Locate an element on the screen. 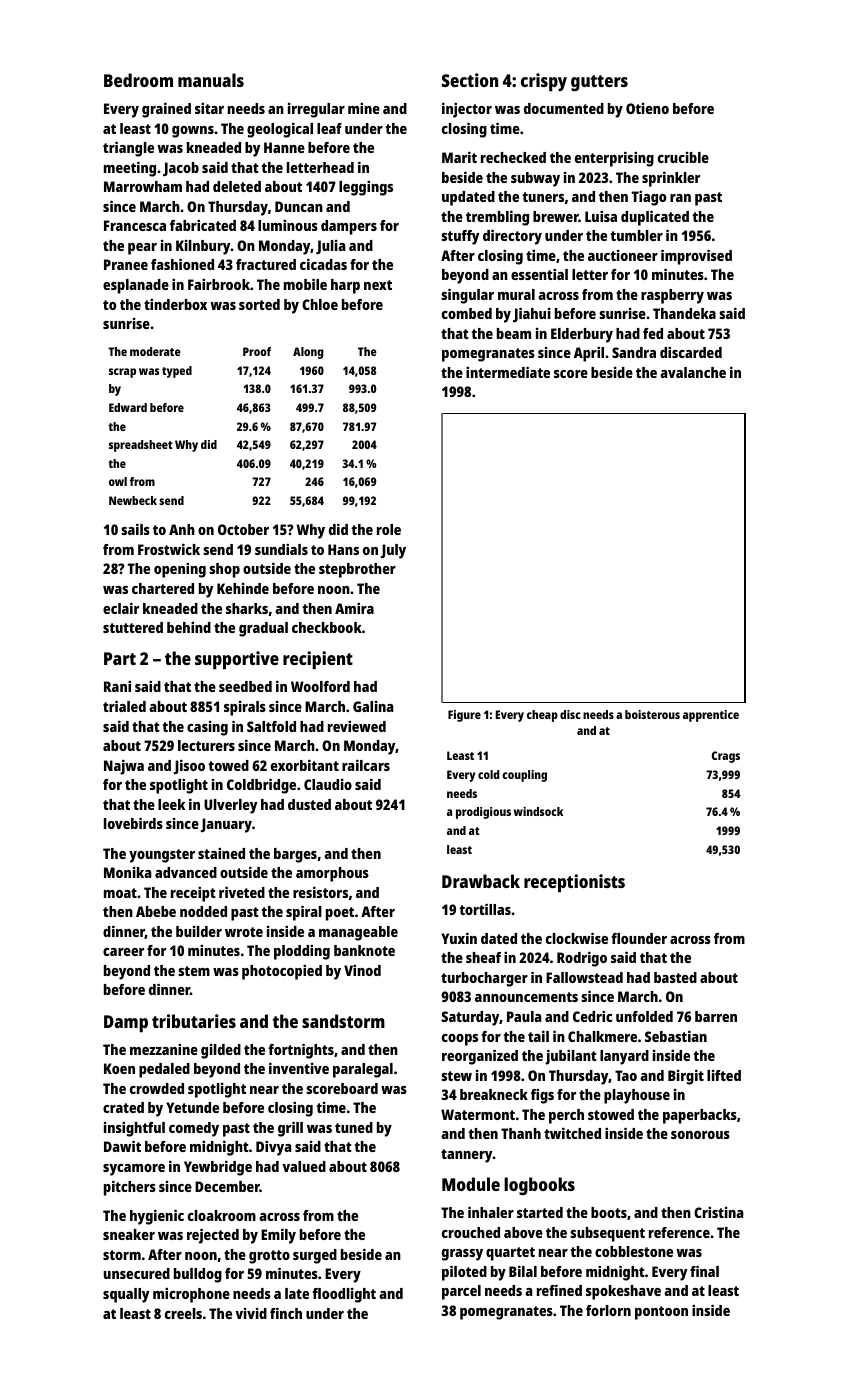 This screenshot has height=1400, width=849. basted is located at coordinates (675, 977).
